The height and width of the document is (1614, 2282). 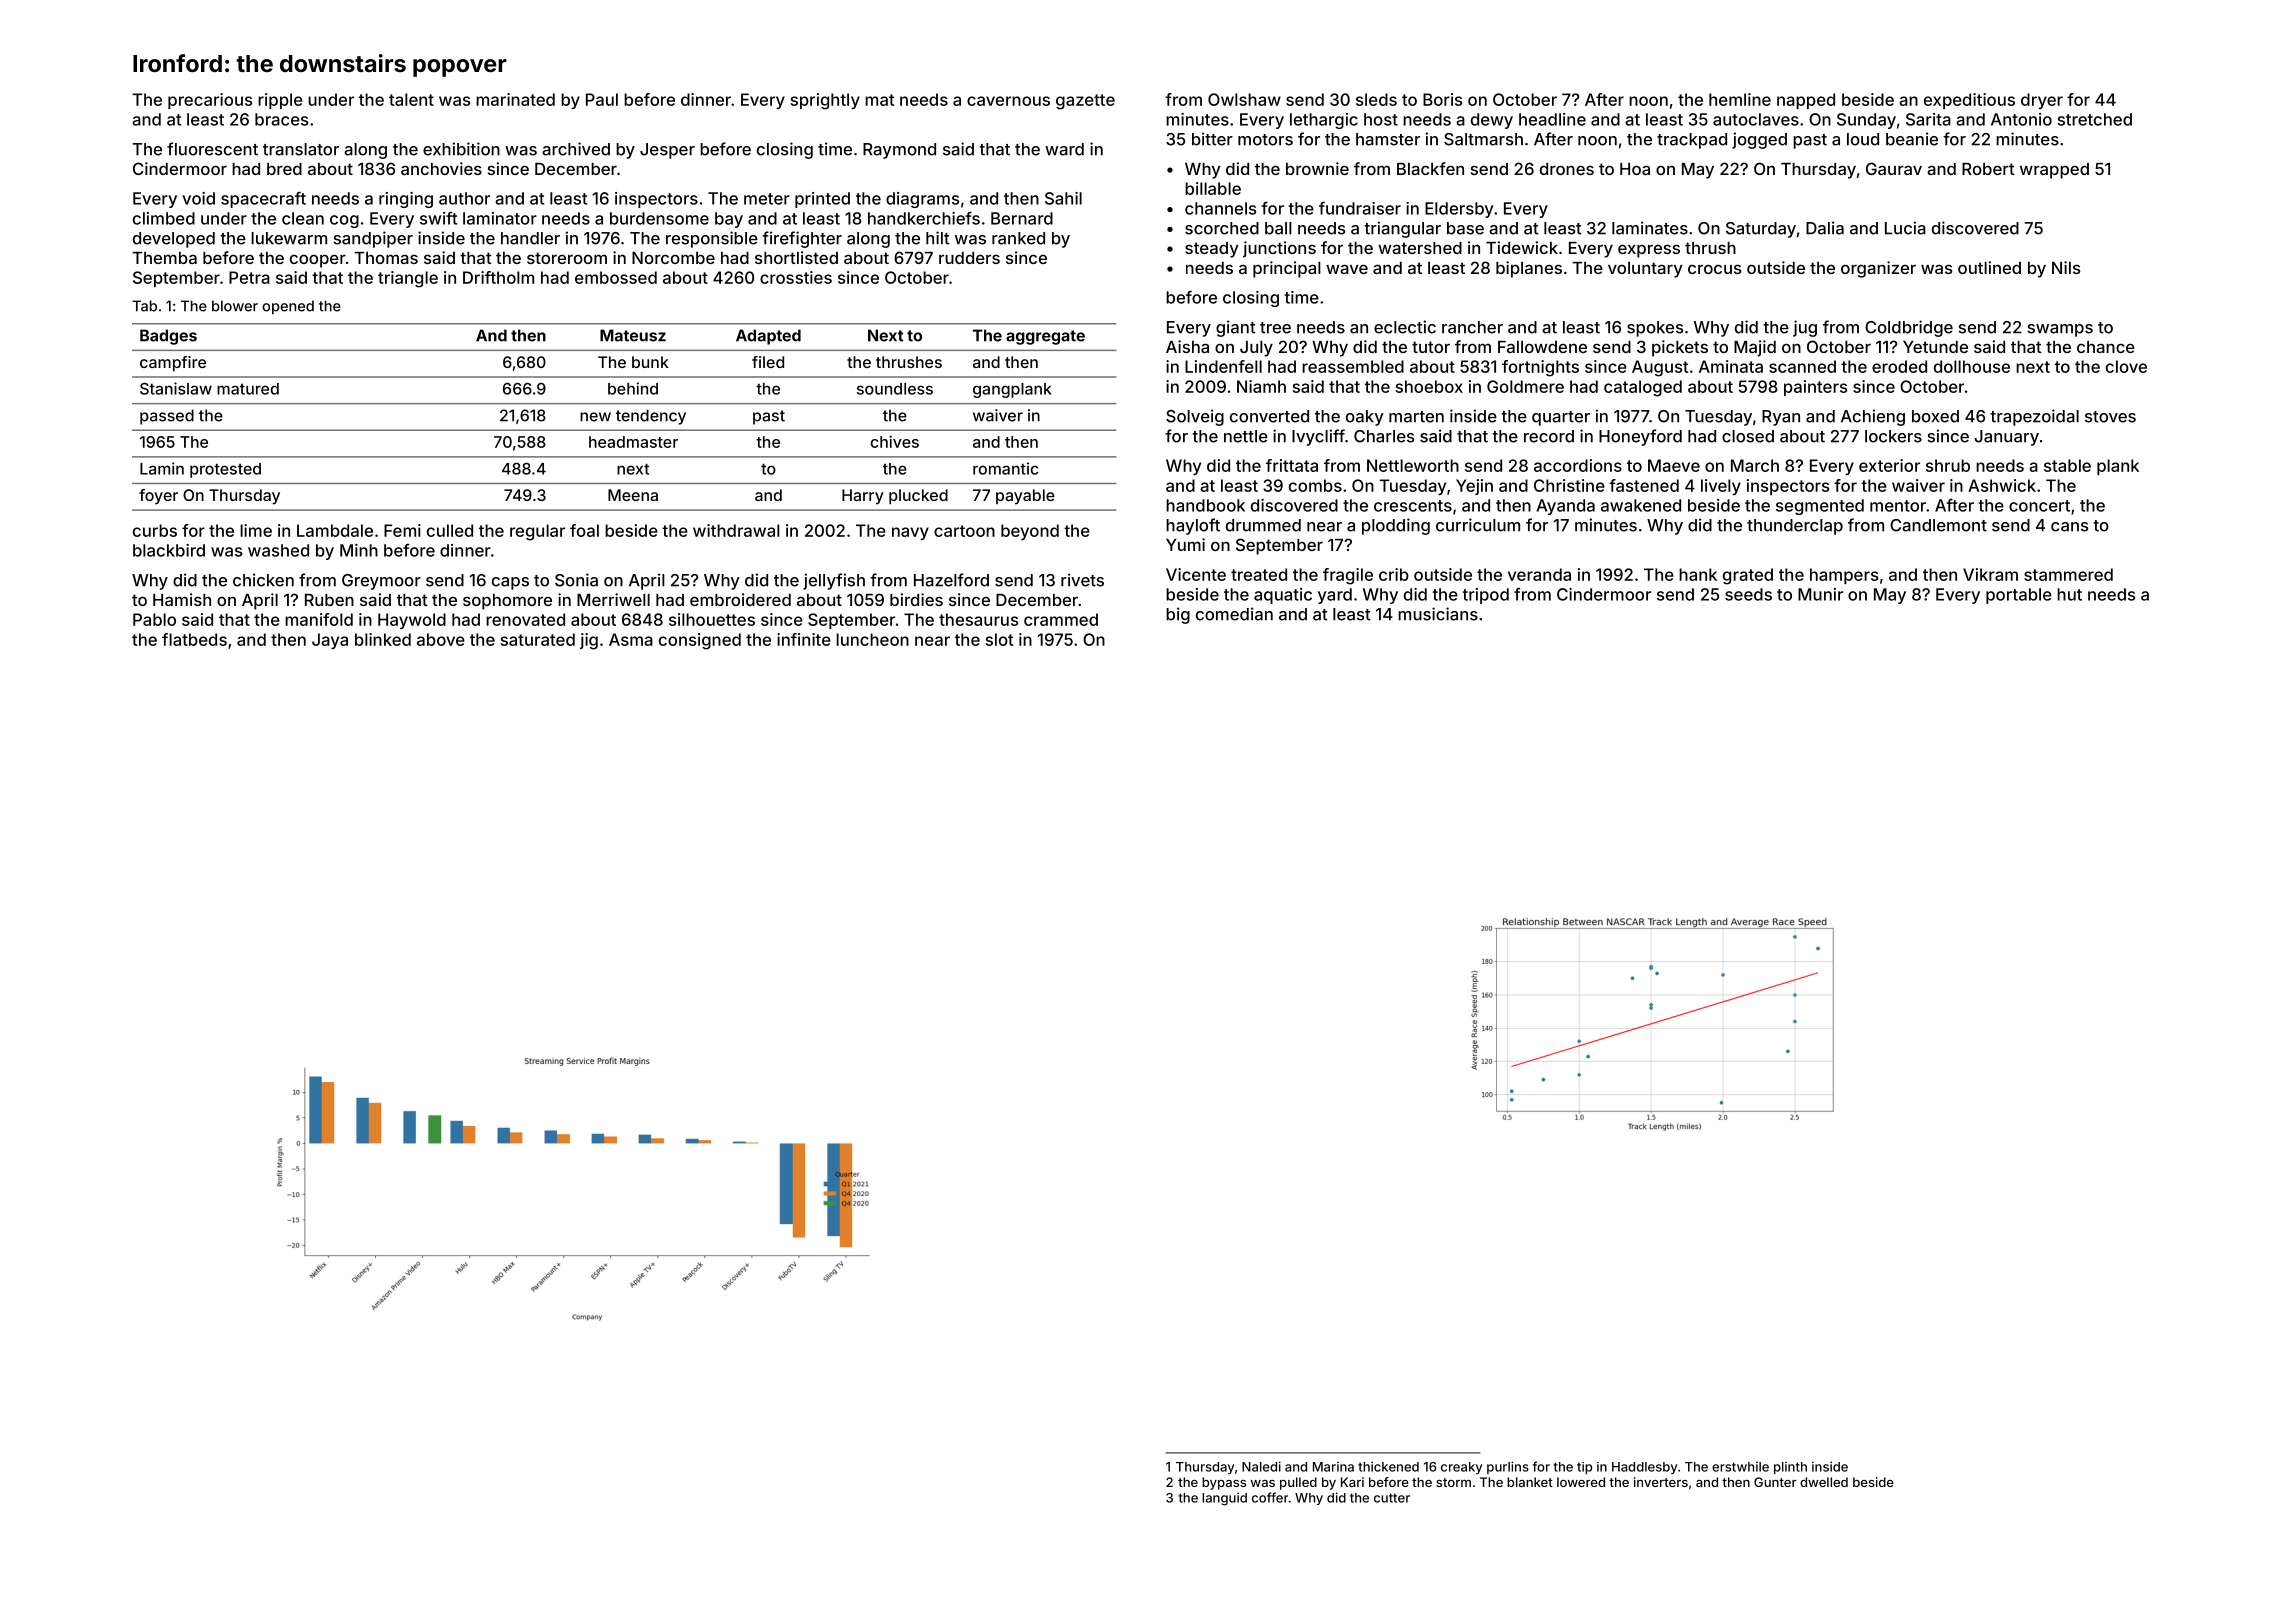 I want to click on jig, so click(x=589, y=641).
